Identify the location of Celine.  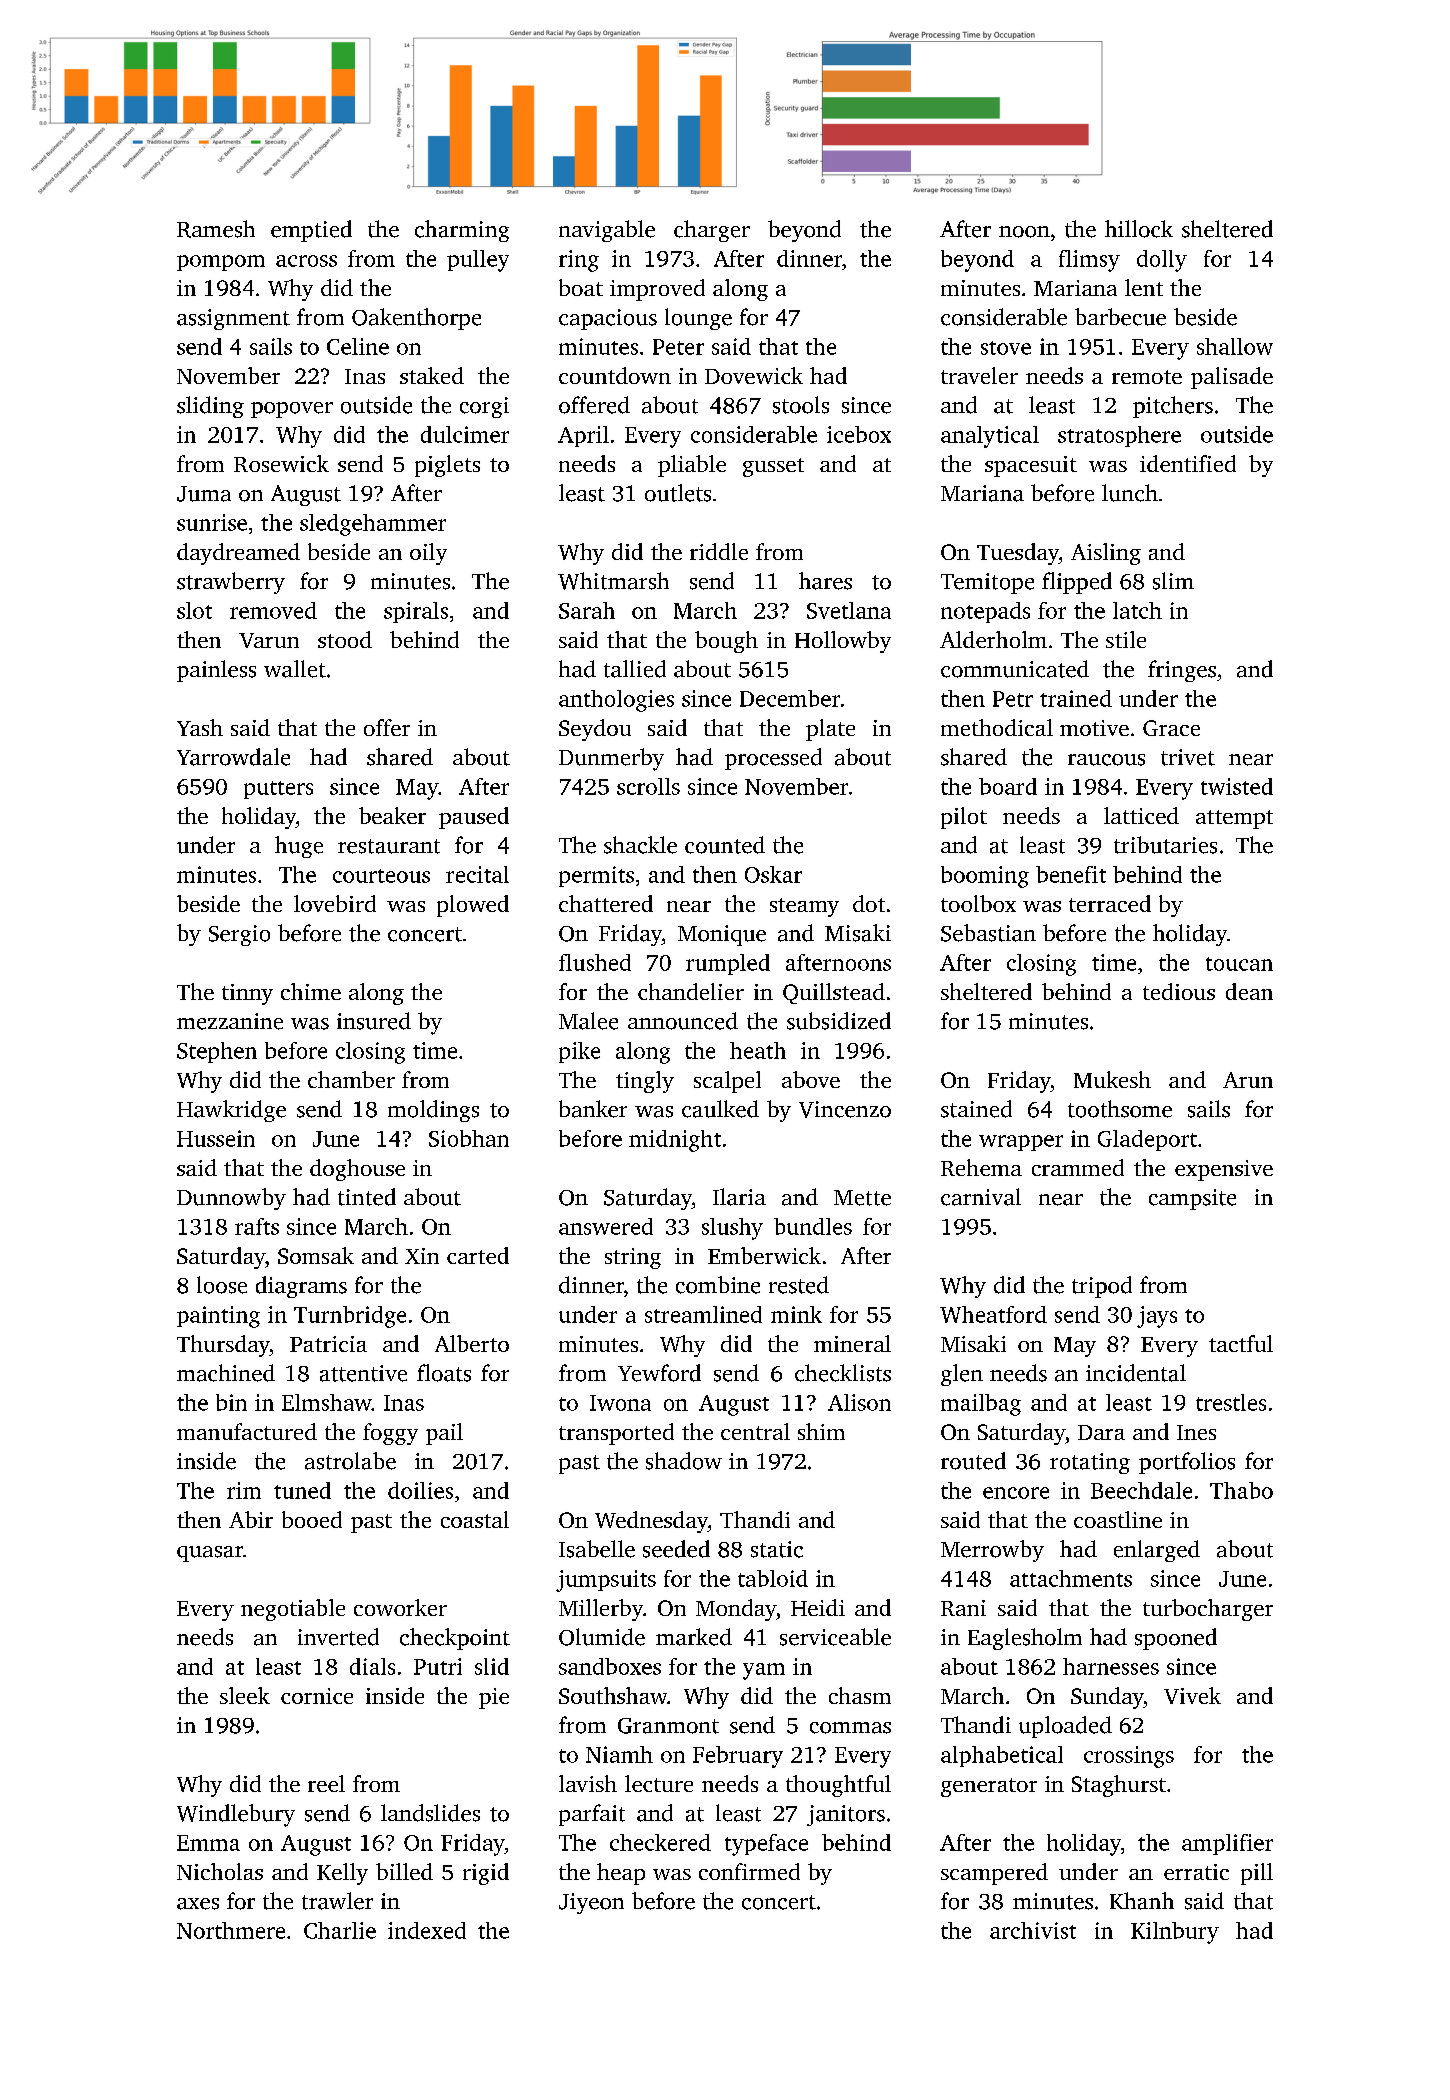
(358, 346).
